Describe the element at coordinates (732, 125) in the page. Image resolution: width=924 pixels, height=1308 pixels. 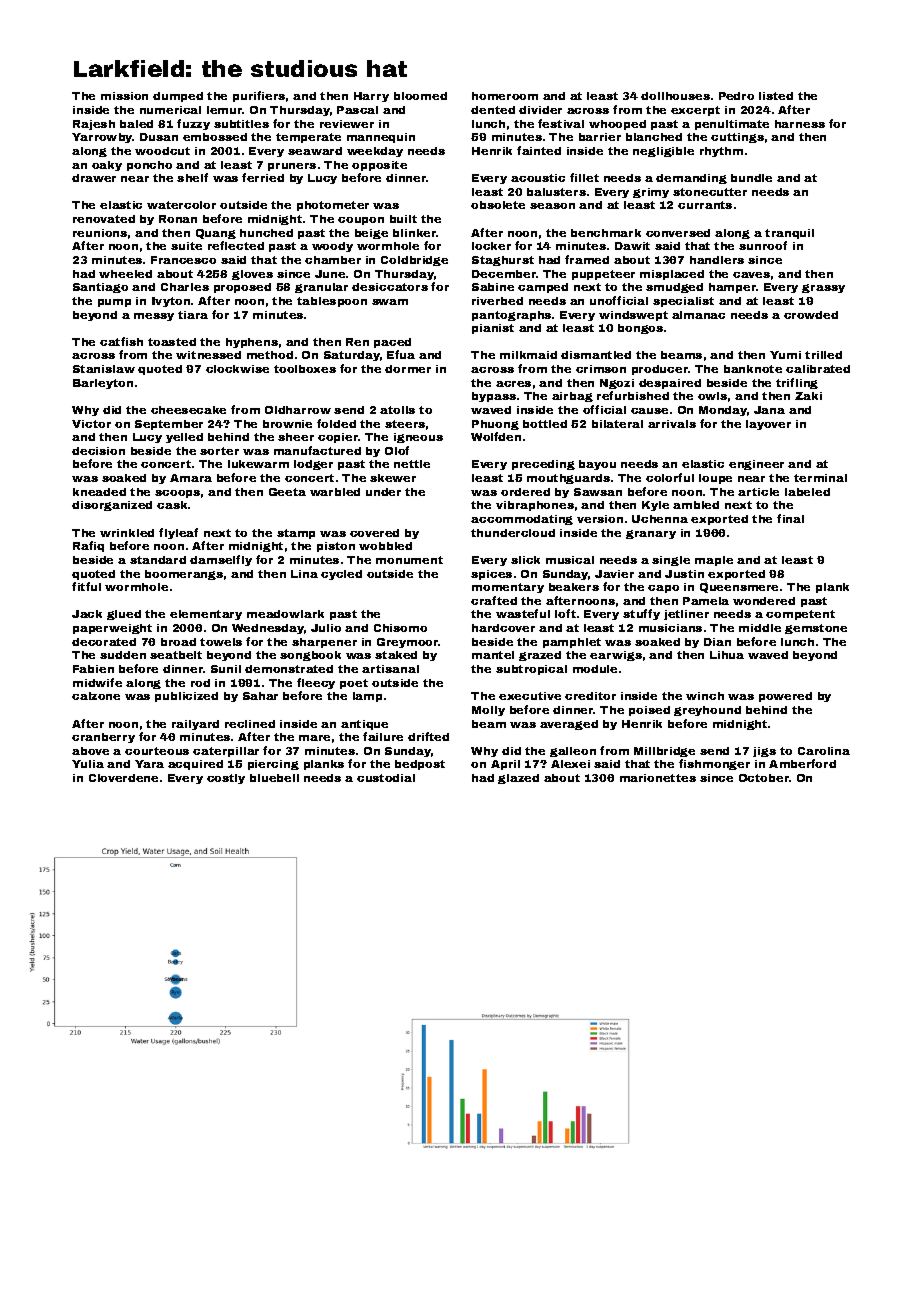
I see `penultimate` at that location.
